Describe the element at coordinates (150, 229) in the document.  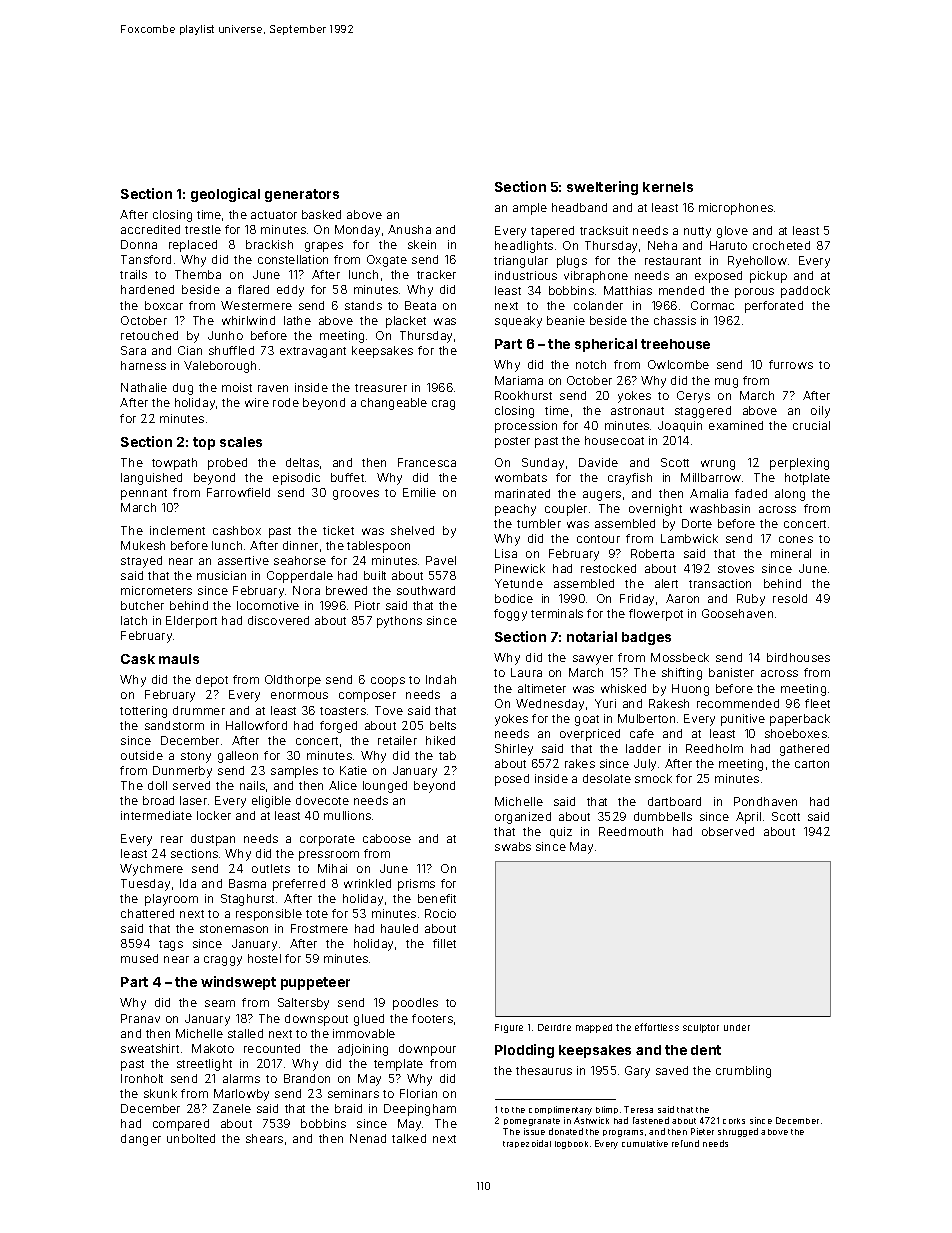
I see `accredited` at that location.
